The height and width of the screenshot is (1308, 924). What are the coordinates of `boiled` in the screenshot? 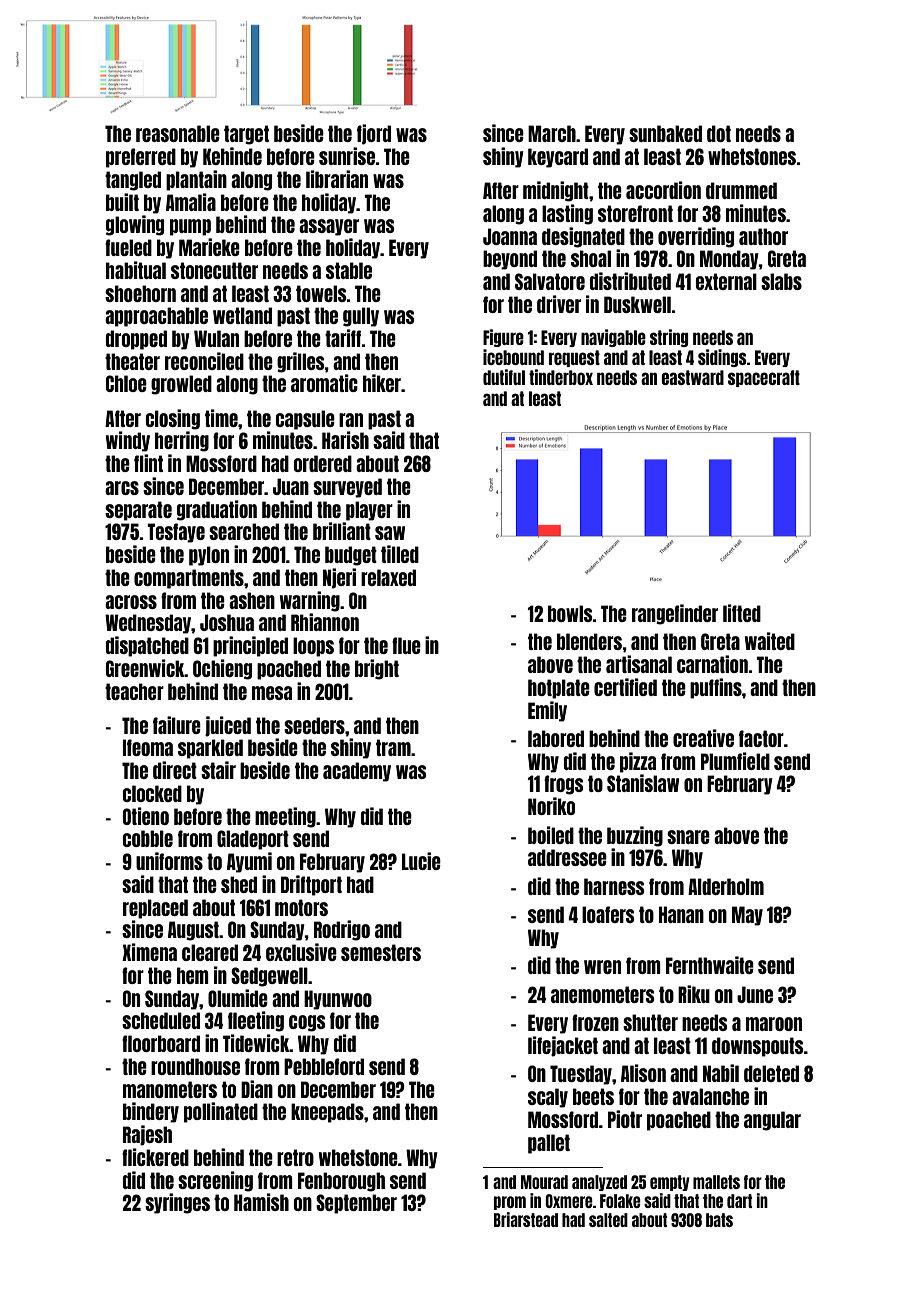 It's located at (551, 835).
